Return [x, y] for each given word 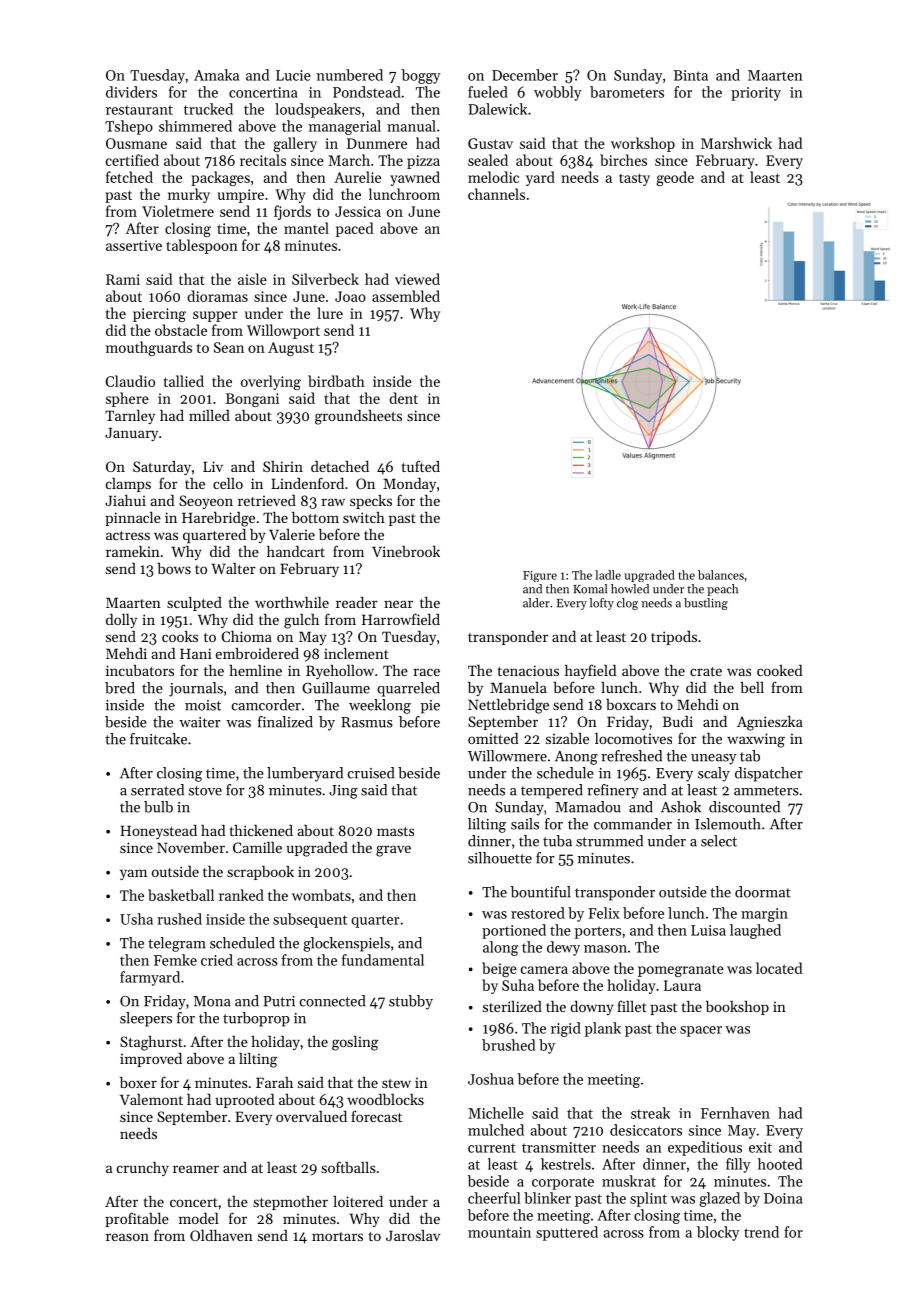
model [199, 1218]
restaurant [139, 110]
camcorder [266, 705]
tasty [634, 179]
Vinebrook [406, 551]
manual [411, 126]
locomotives [633, 738]
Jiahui [125, 500]
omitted [493, 738]
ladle [608, 575]
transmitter [559, 1147]
